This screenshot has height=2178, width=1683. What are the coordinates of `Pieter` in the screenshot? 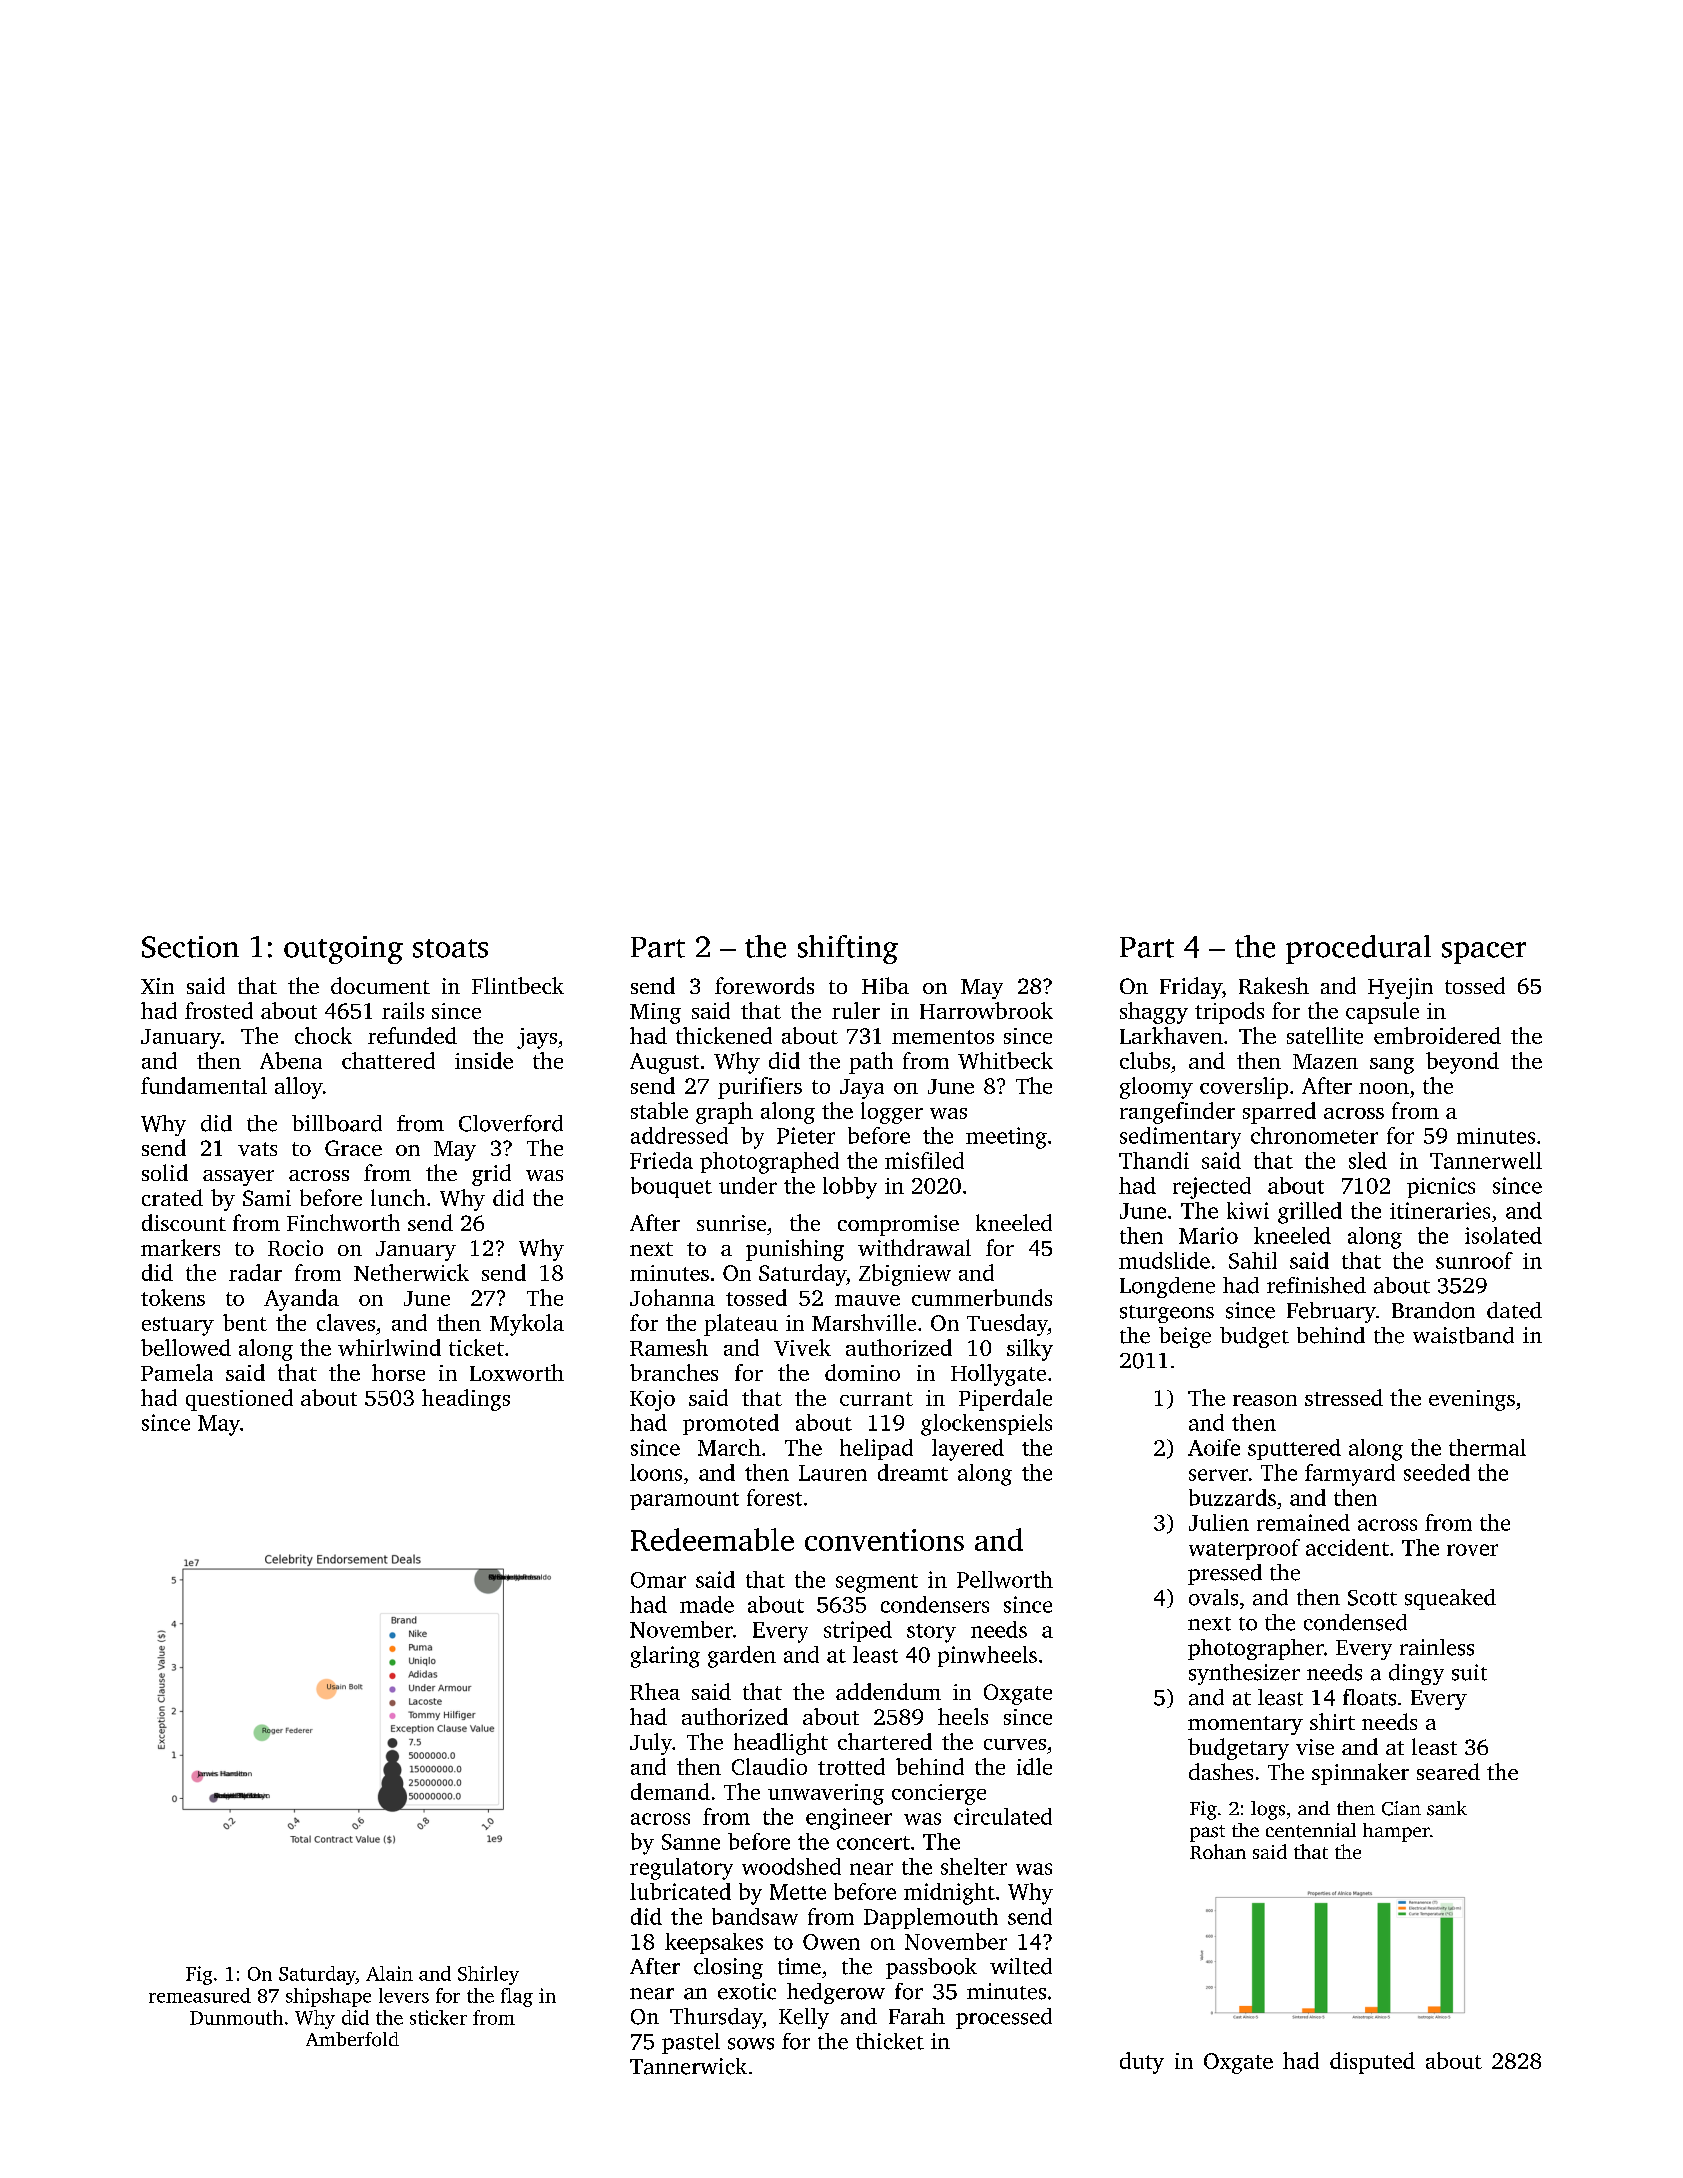 It's located at (806, 1135).
